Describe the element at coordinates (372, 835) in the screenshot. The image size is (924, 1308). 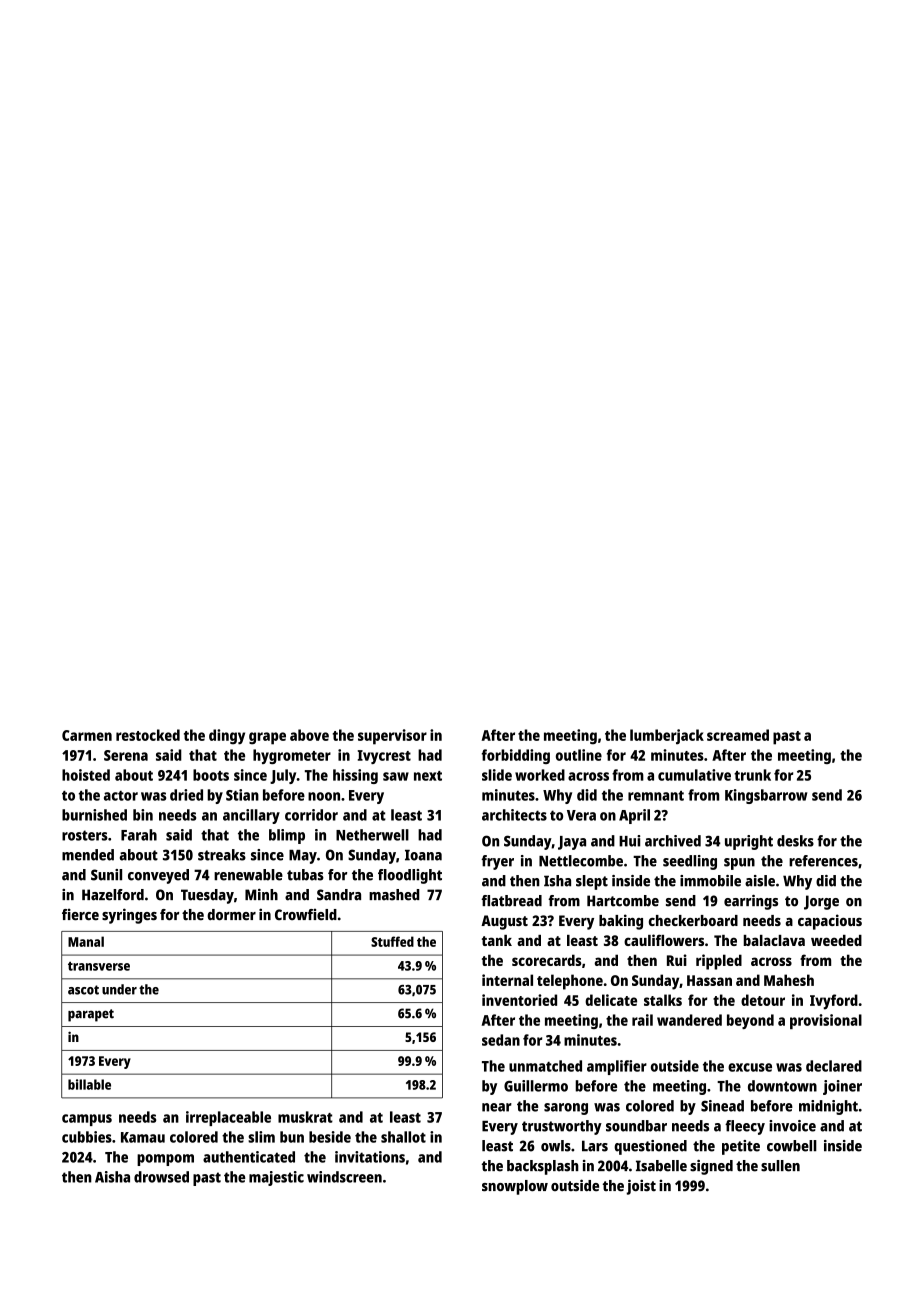
I see `Netherwell` at that location.
